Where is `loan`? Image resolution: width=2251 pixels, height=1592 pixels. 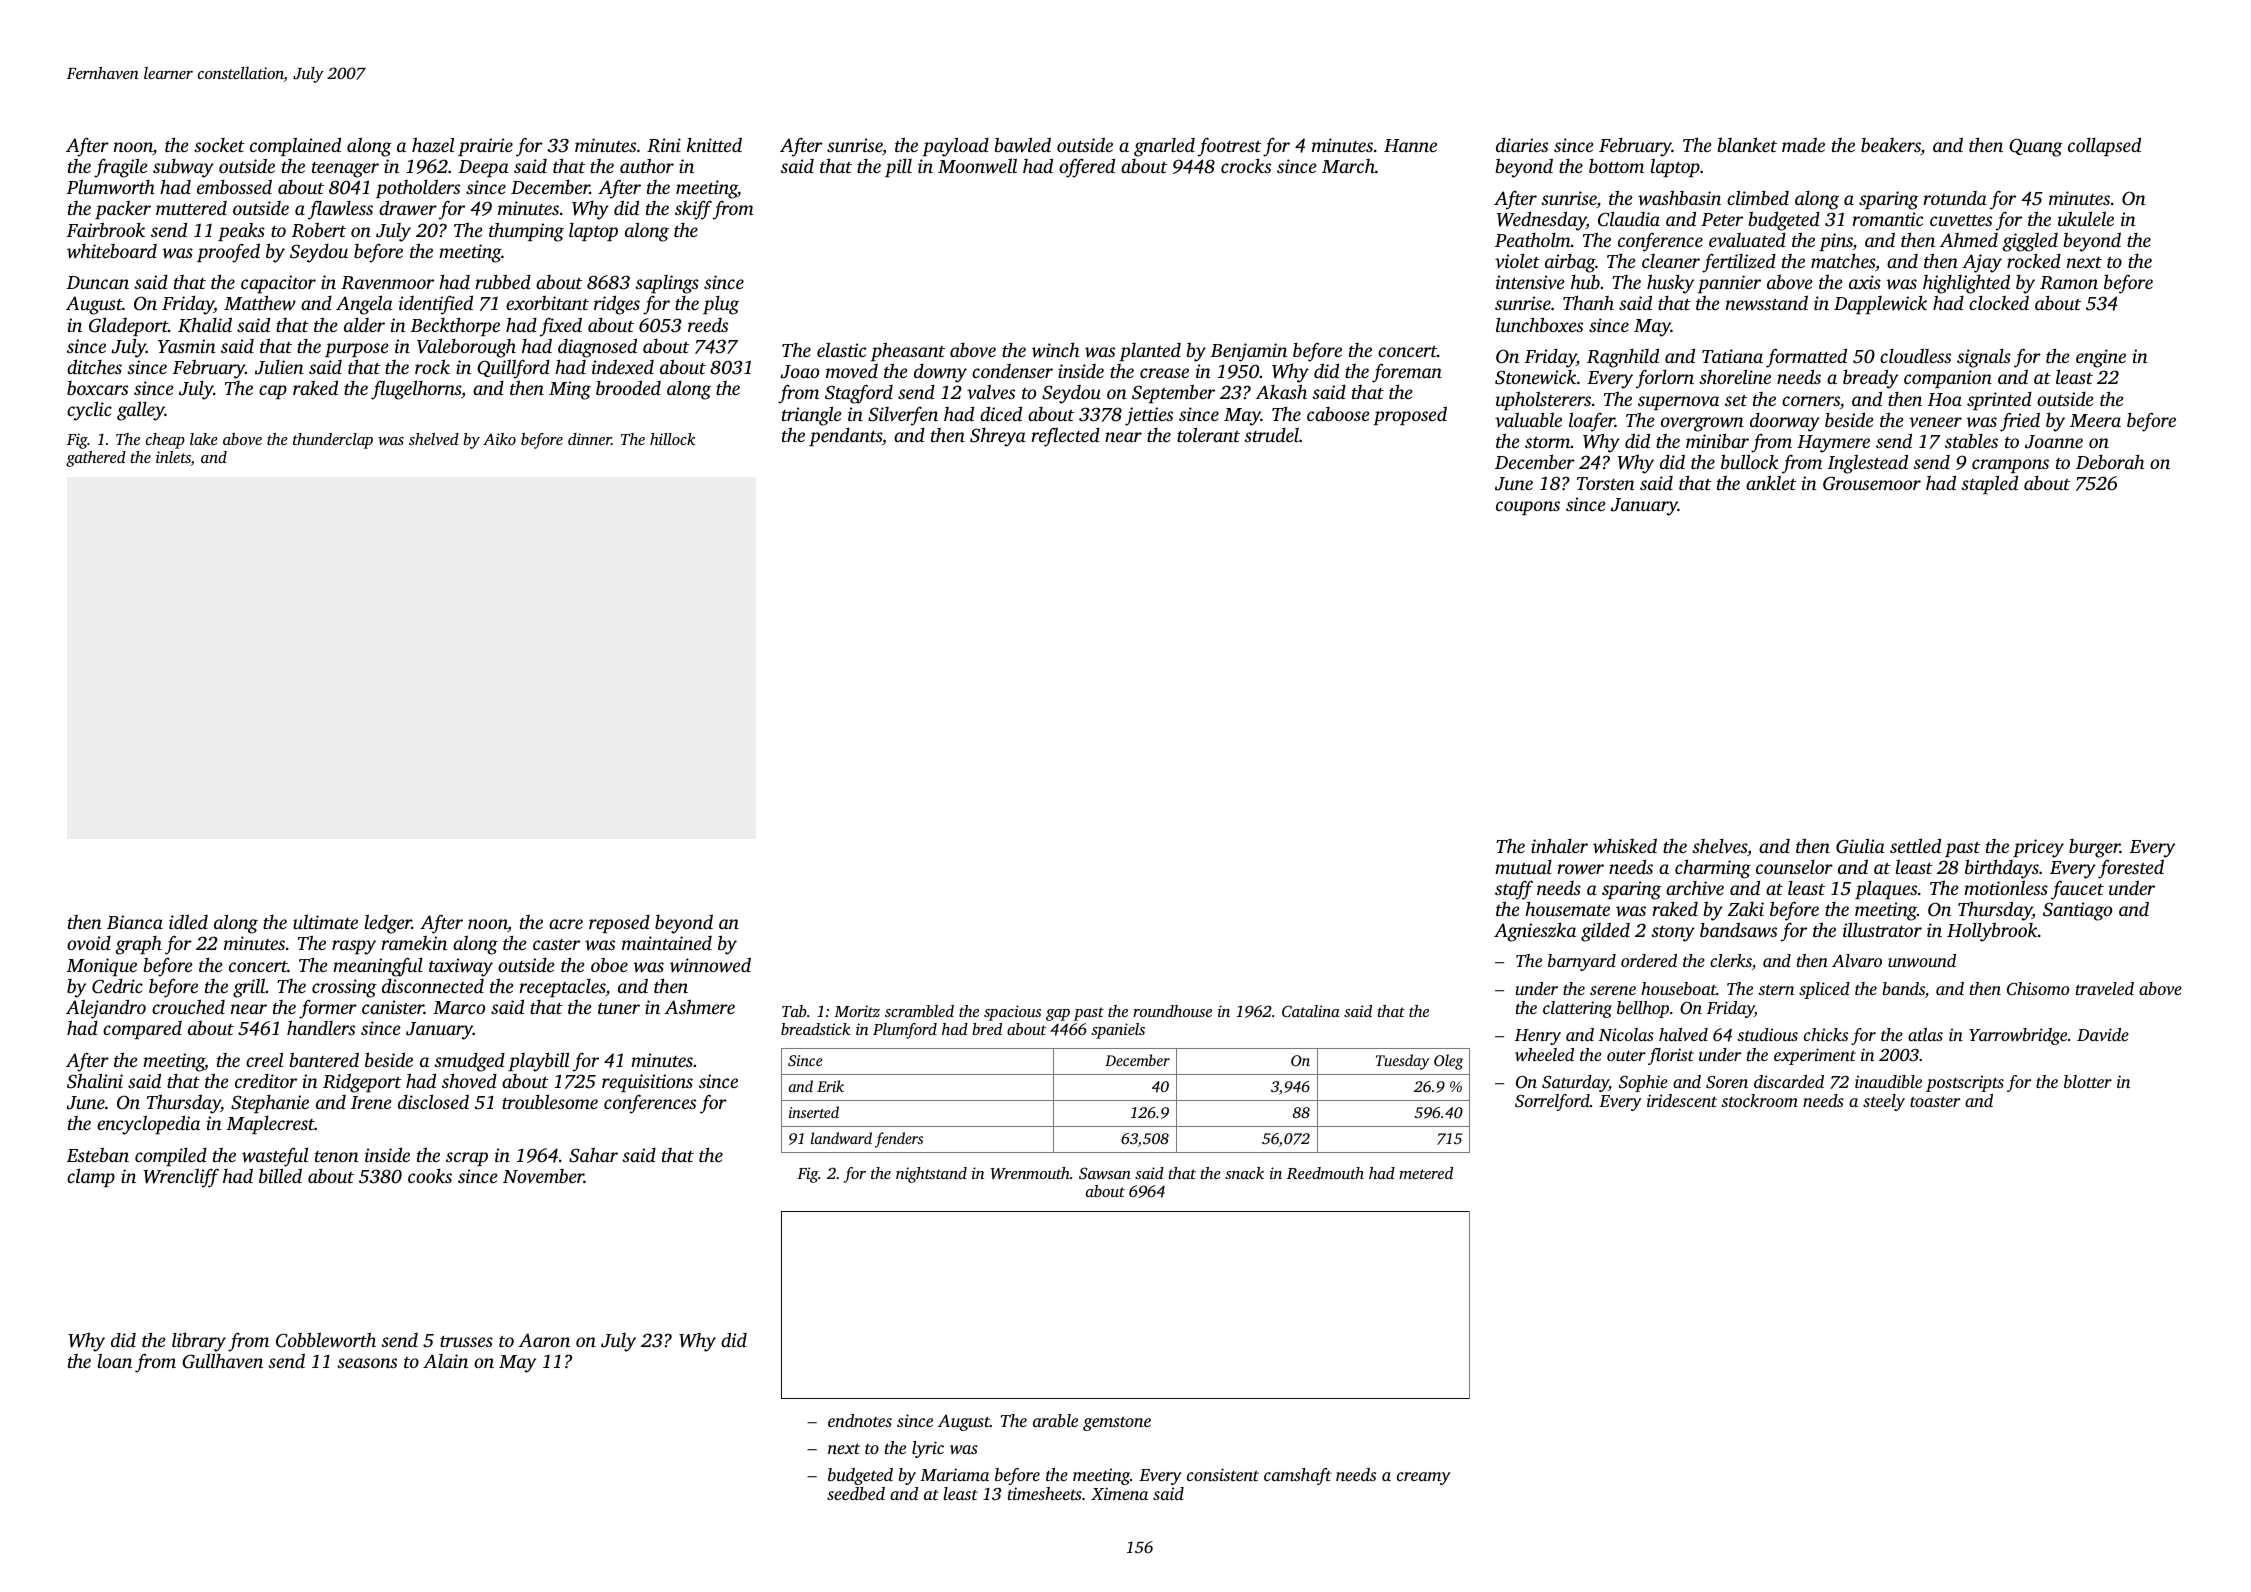
loan is located at coordinates (115, 1360).
